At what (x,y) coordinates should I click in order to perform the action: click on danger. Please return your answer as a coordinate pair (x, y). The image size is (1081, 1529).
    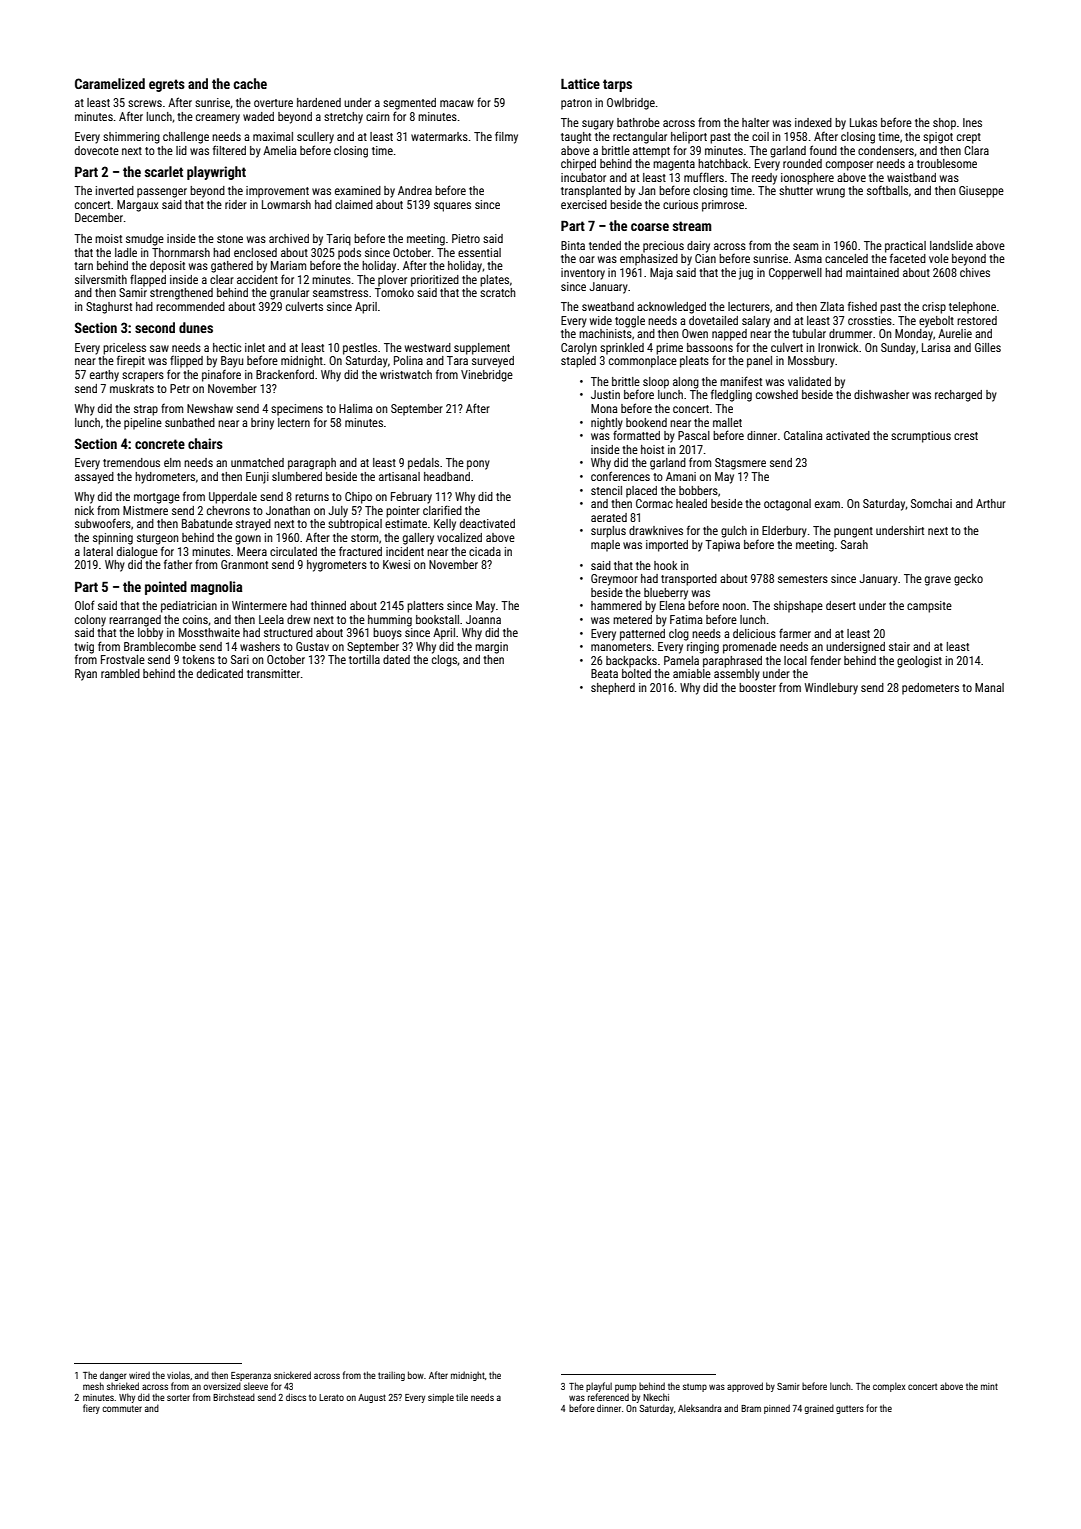
    Looking at the image, I should click on (113, 1376).
